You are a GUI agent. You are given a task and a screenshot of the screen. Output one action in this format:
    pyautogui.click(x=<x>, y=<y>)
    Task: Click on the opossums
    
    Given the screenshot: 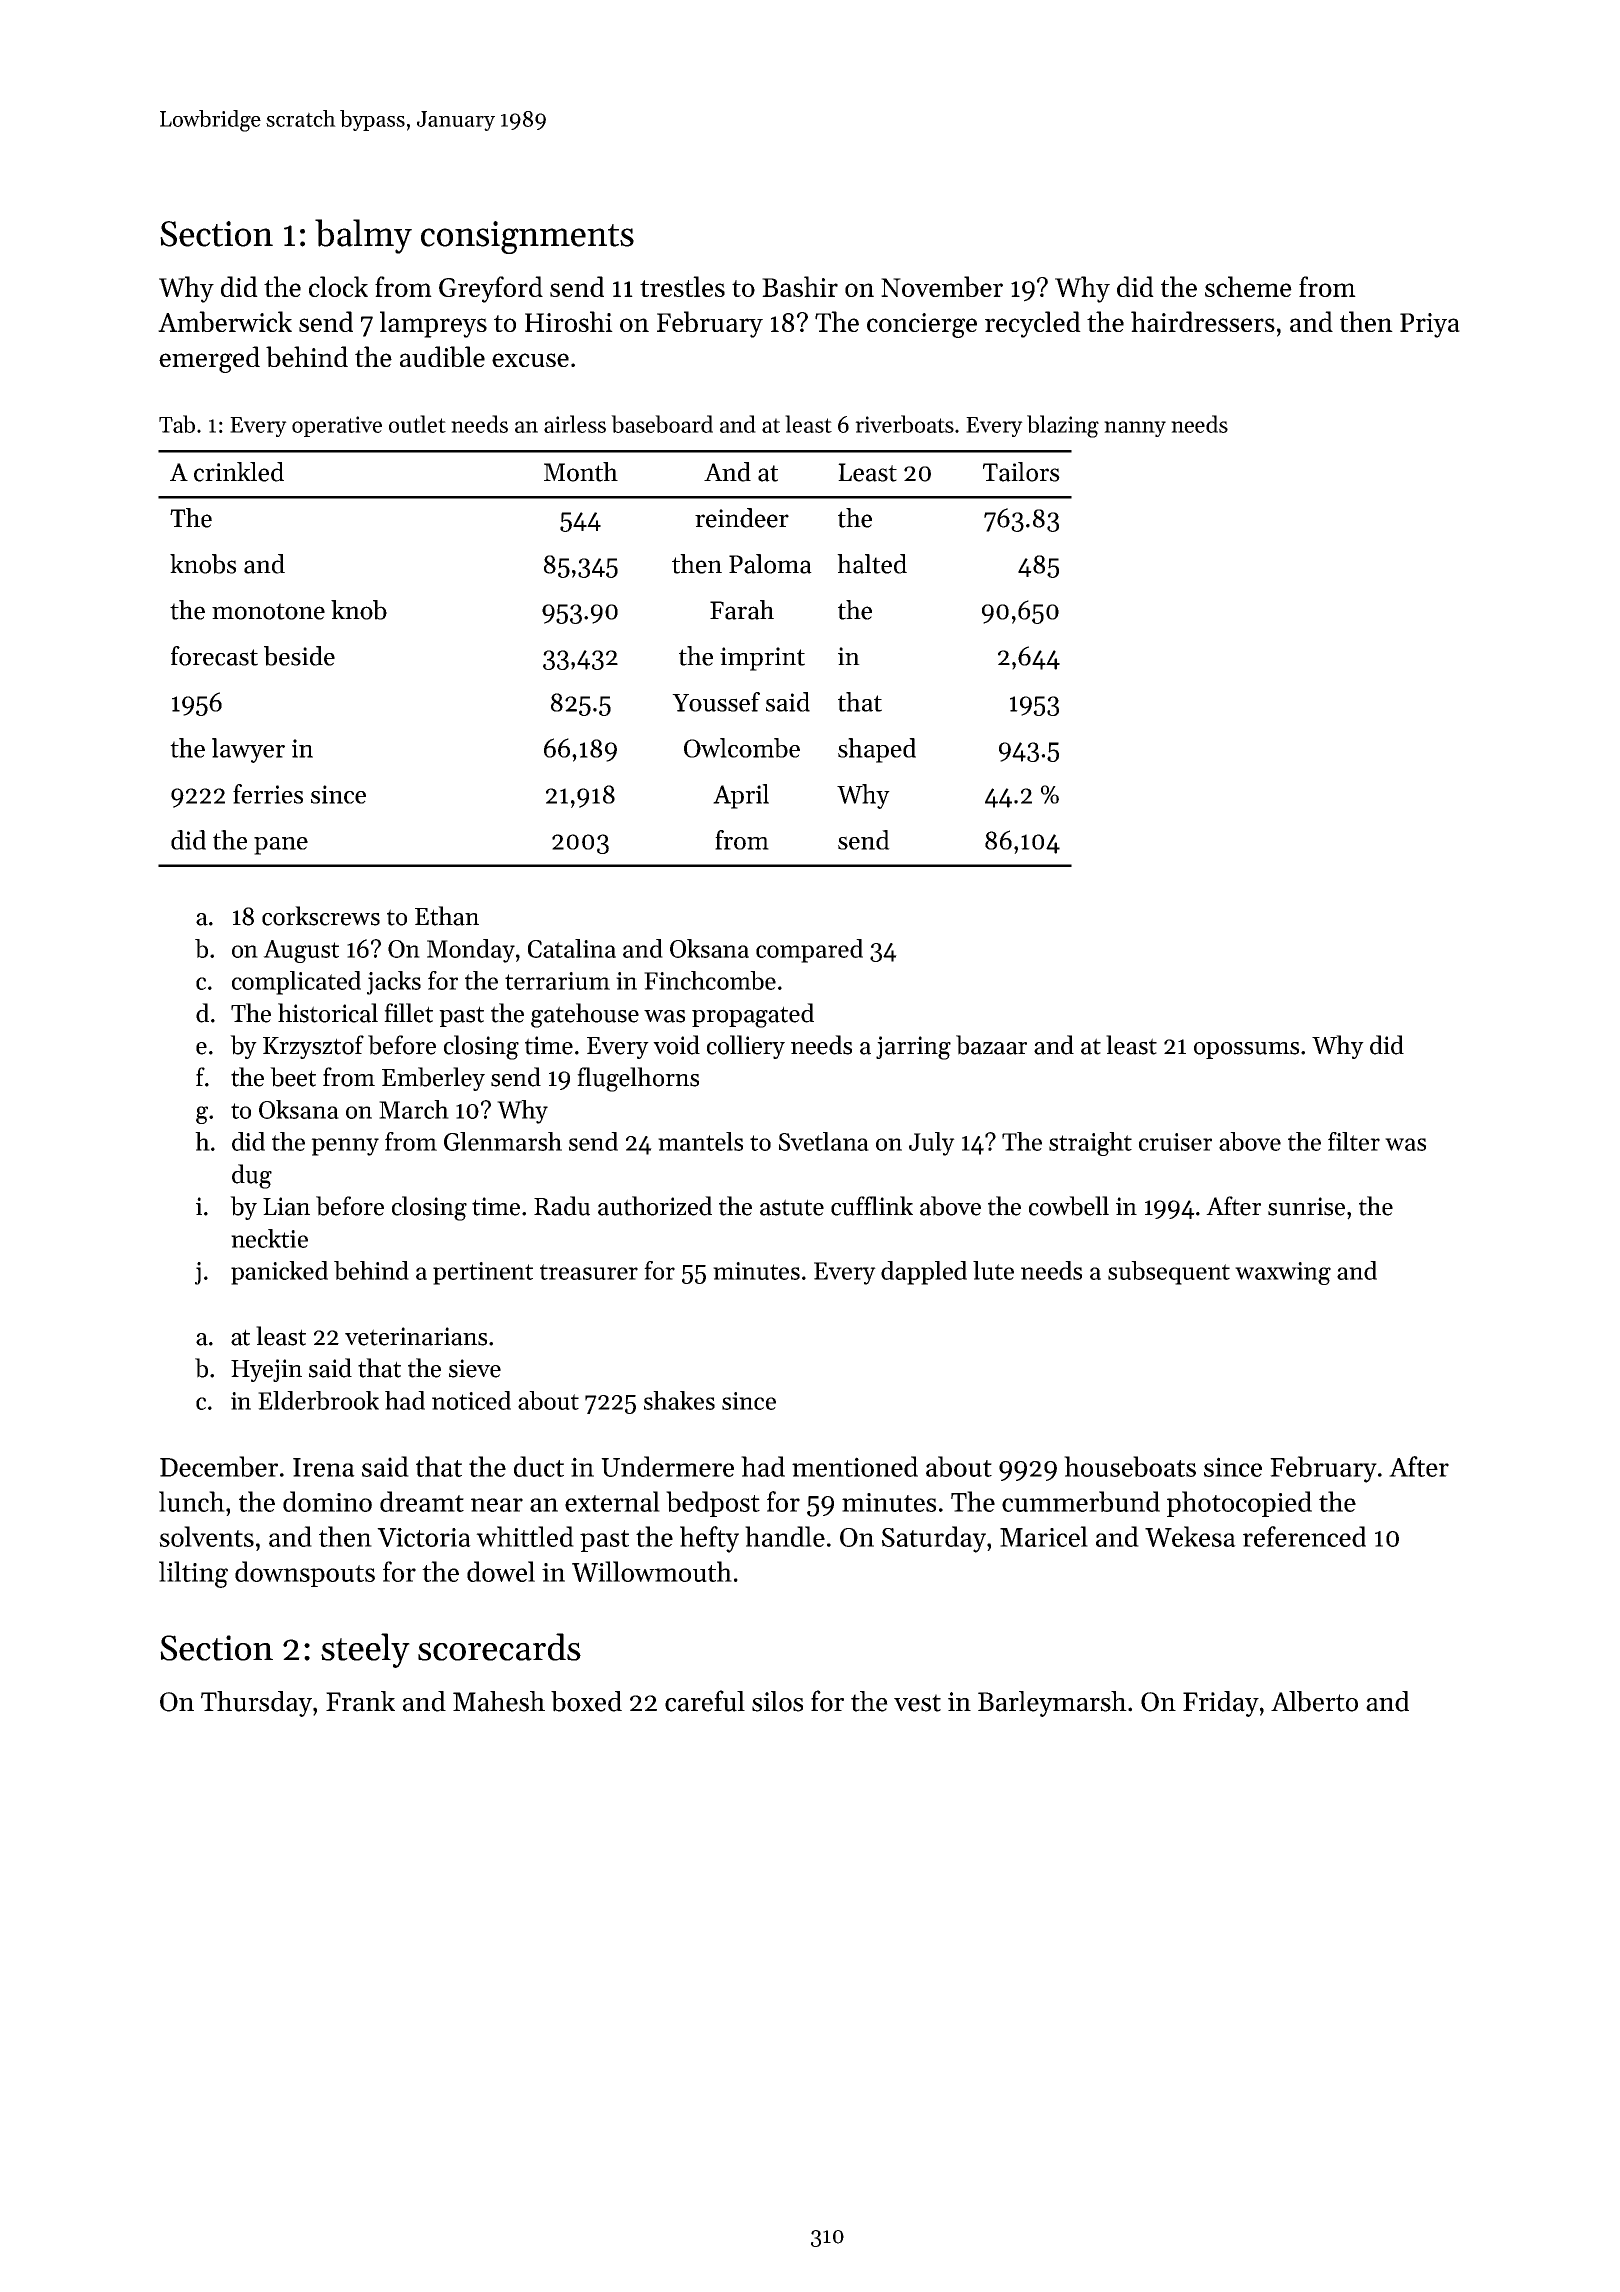 What is the action you would take?
    pyautogui.click(x=1246, y=1050)
